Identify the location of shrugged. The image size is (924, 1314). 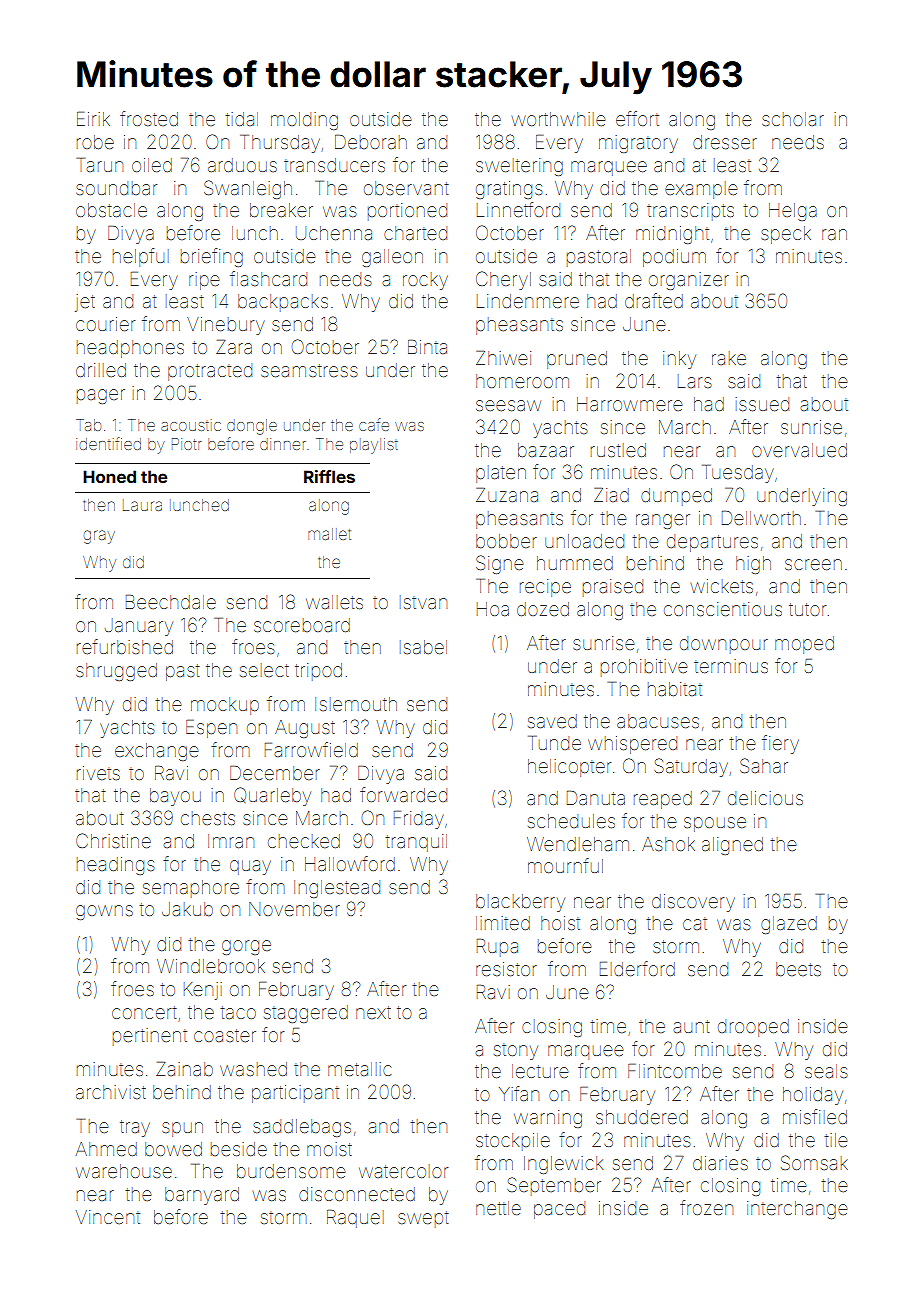
(116, 672).
